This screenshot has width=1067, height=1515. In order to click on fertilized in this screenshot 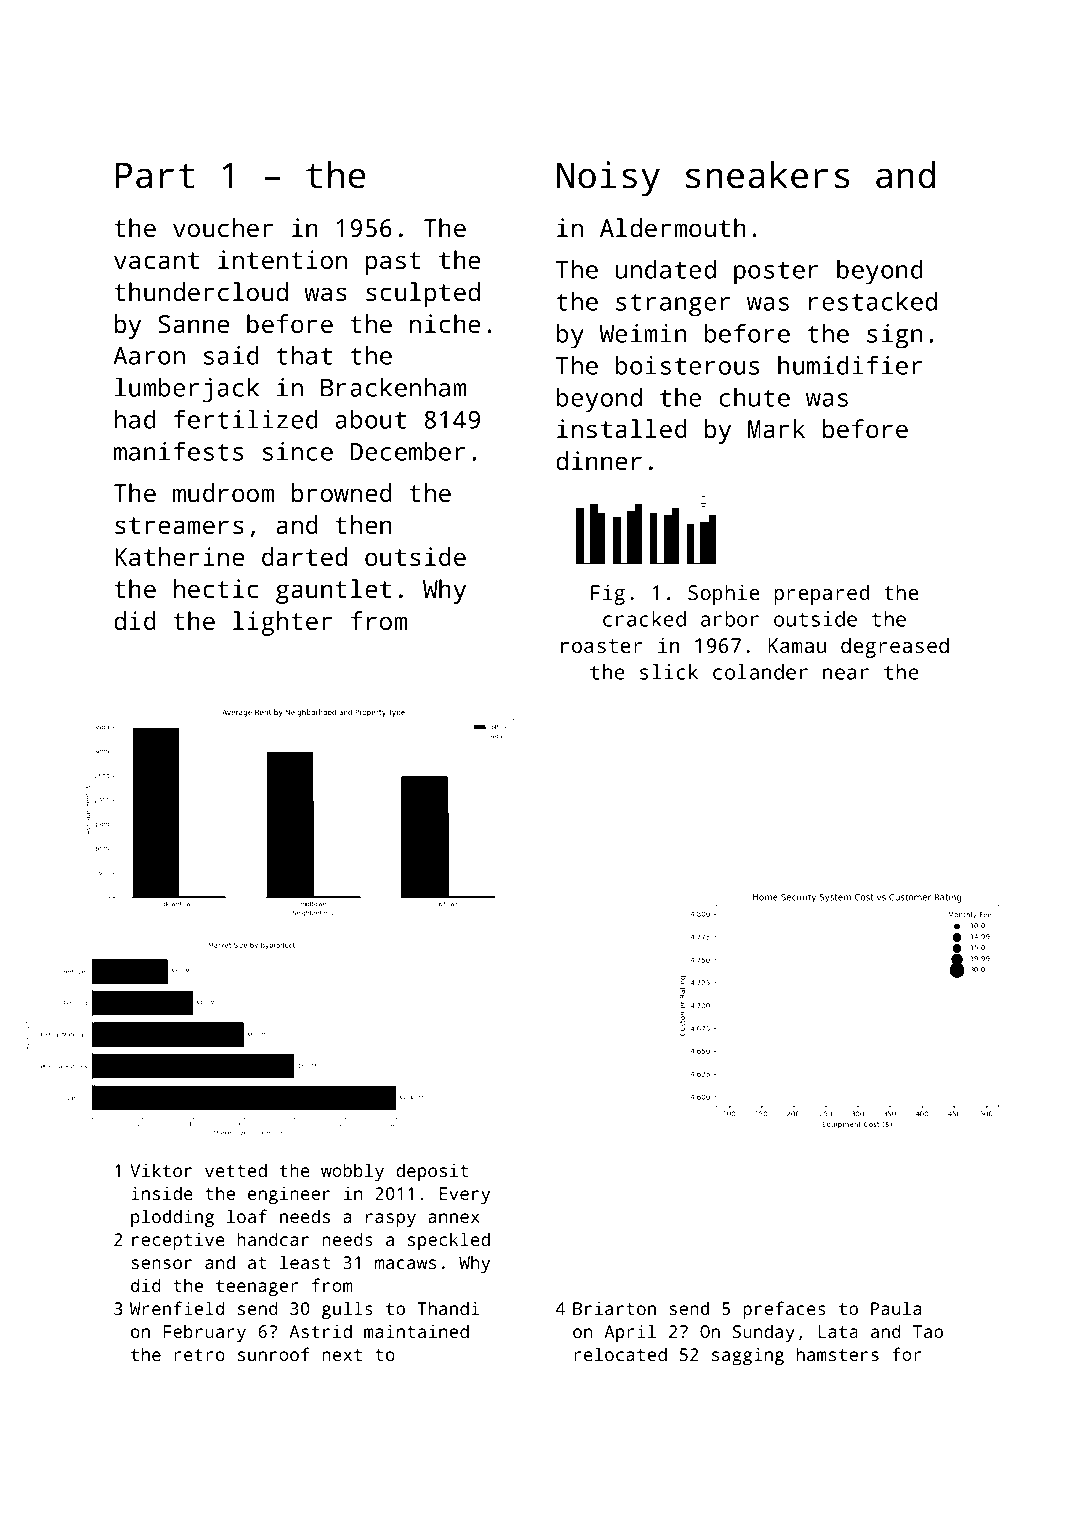, I will do `click(246, 419)`.
